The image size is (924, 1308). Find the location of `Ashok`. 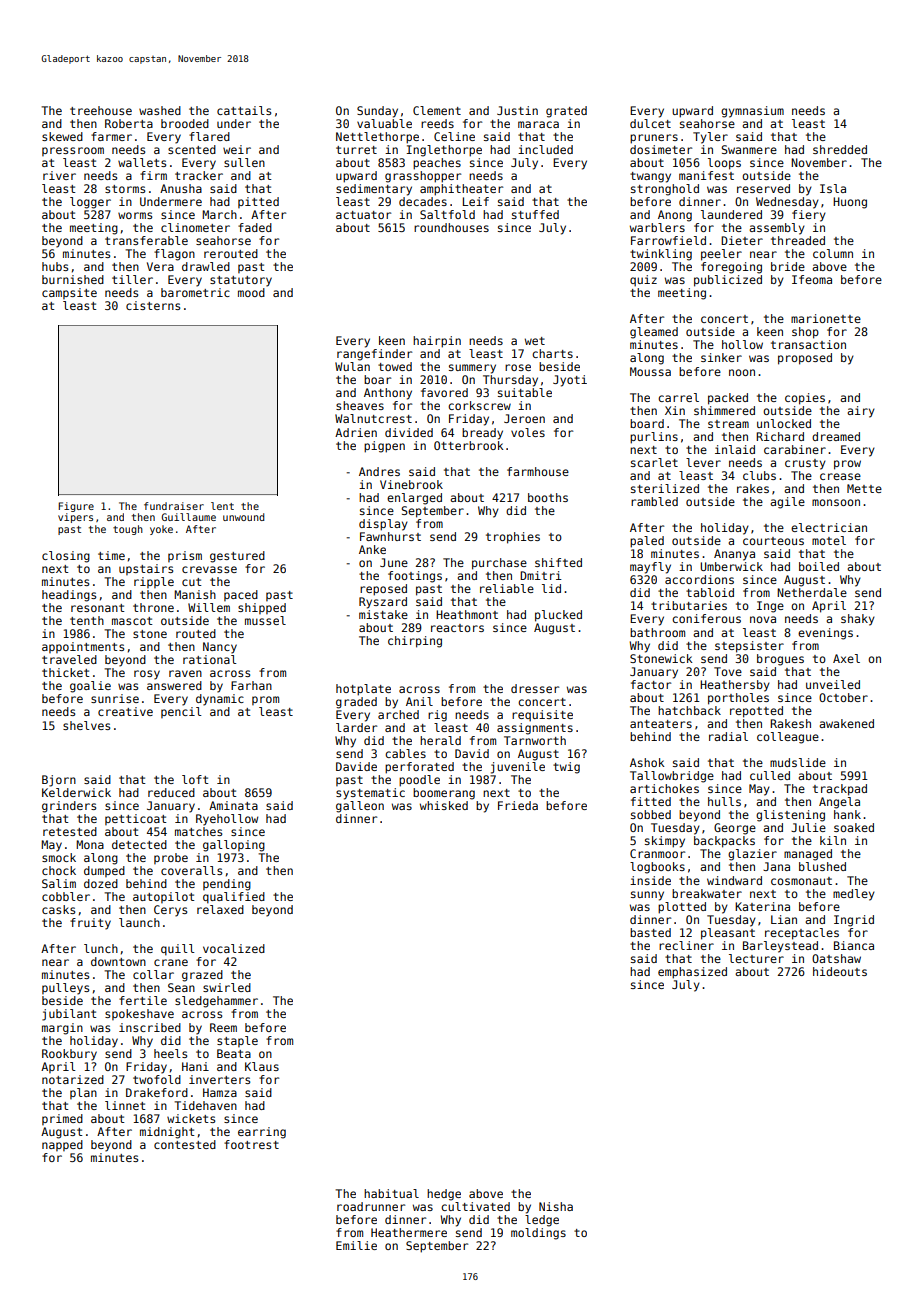

Ashok is located at coordinates (647, 762).
